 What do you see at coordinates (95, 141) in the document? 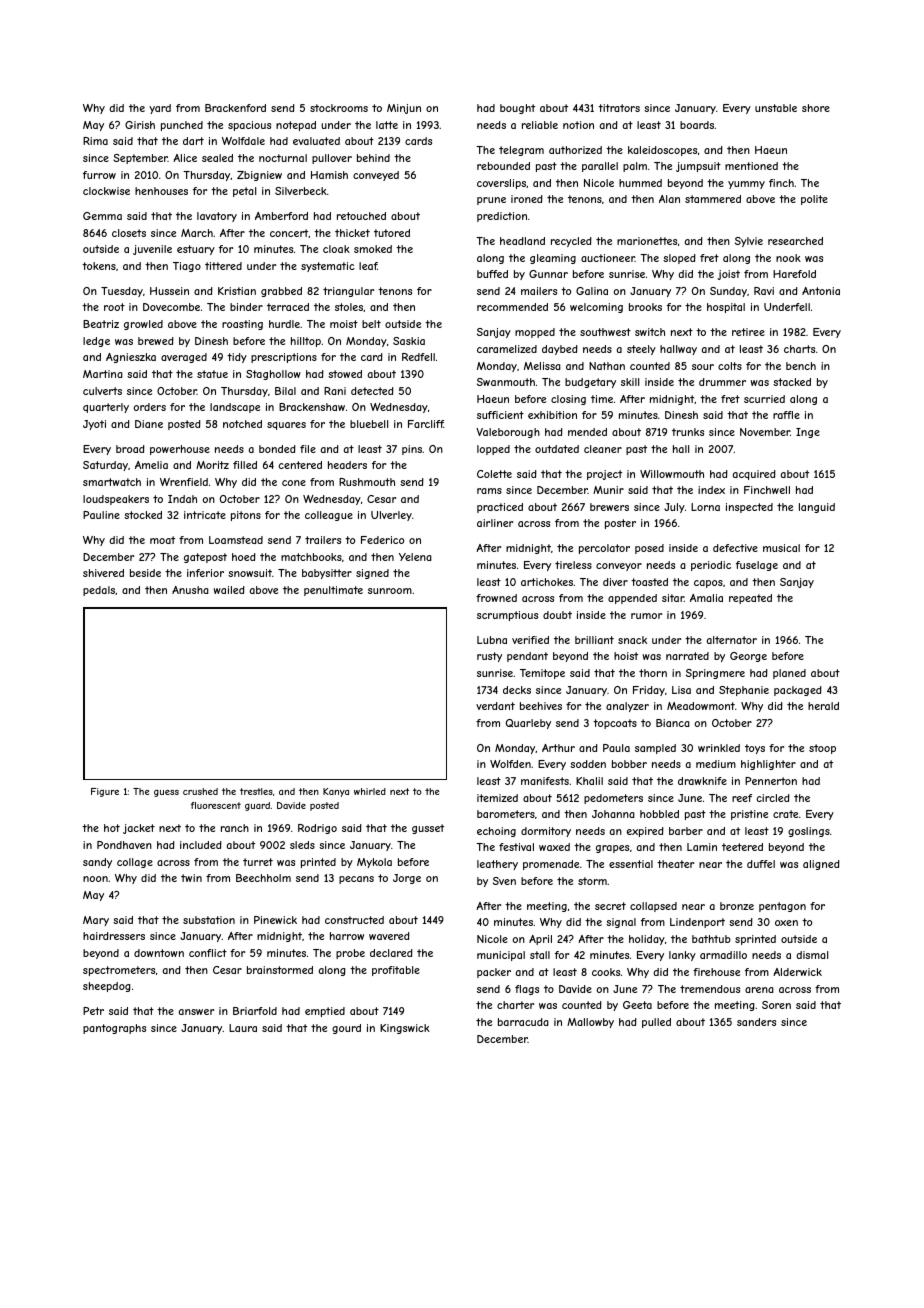
I see `Rima` at bounding box center [95, 141].
